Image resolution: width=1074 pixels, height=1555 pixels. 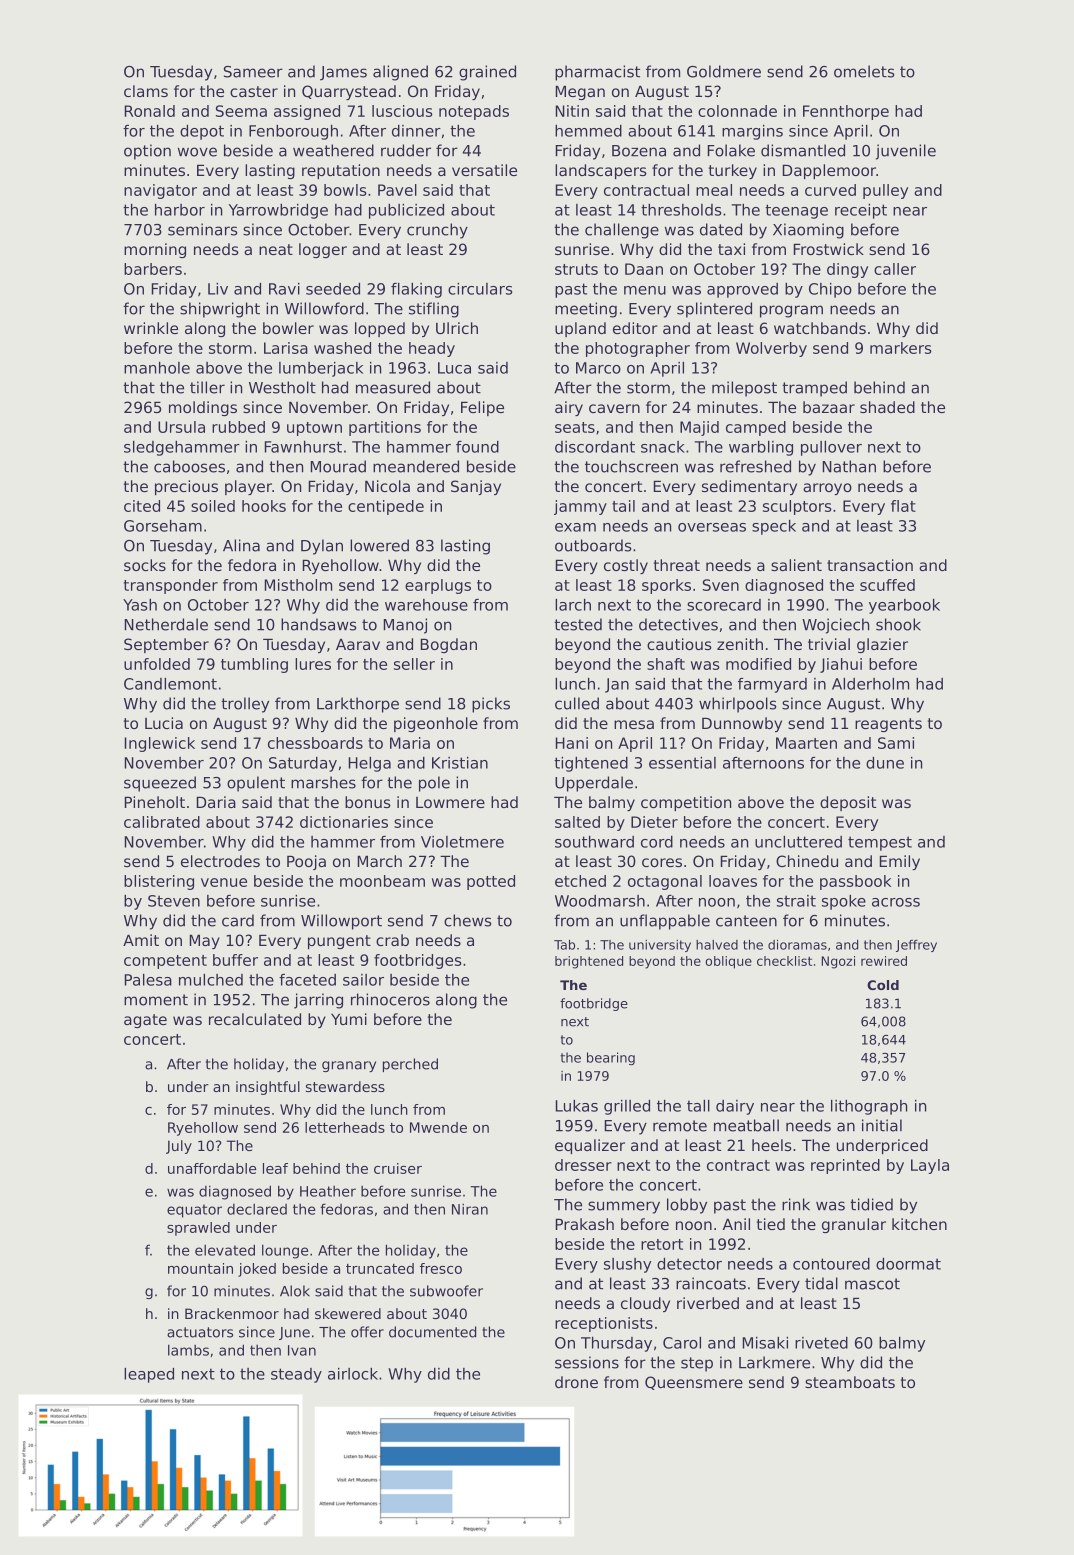 I want to click on lures, so click(x=313, y=664).
